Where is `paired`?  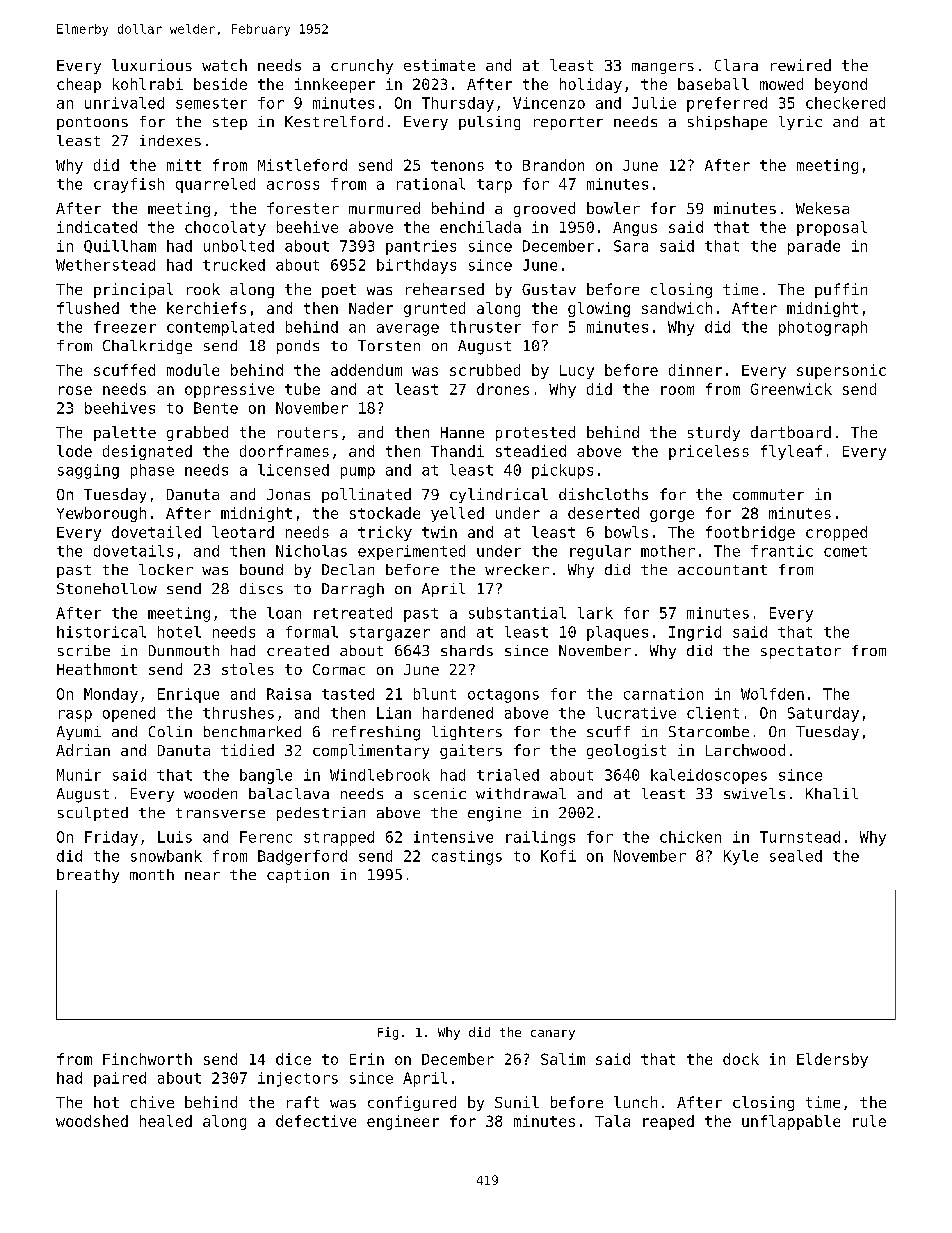
paired is located at coordinates (120, 1079).
